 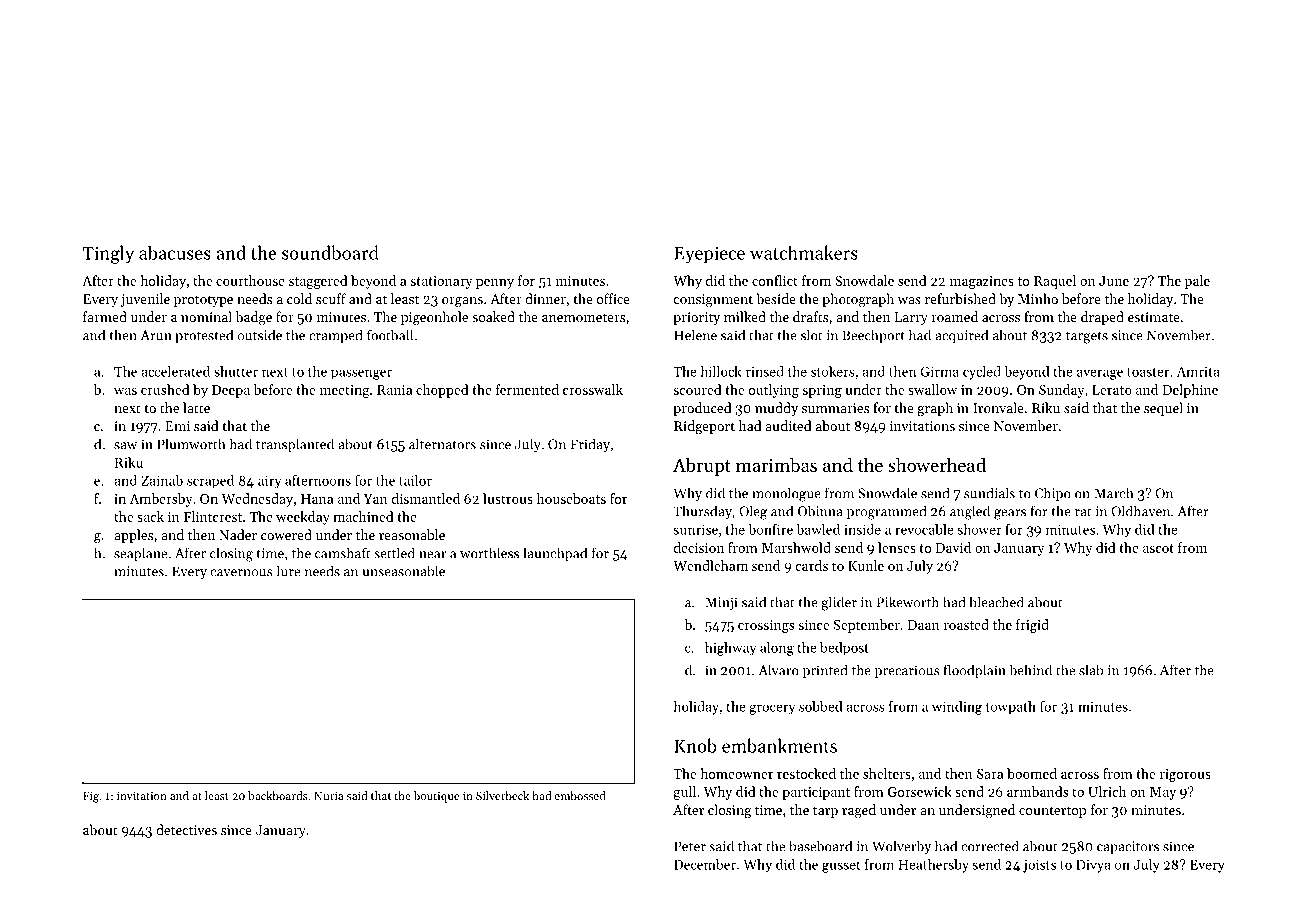 What do you see at coordinates (1197, 282) in the screenshot?
I see `pale` at bounding box center [1197, 282].
